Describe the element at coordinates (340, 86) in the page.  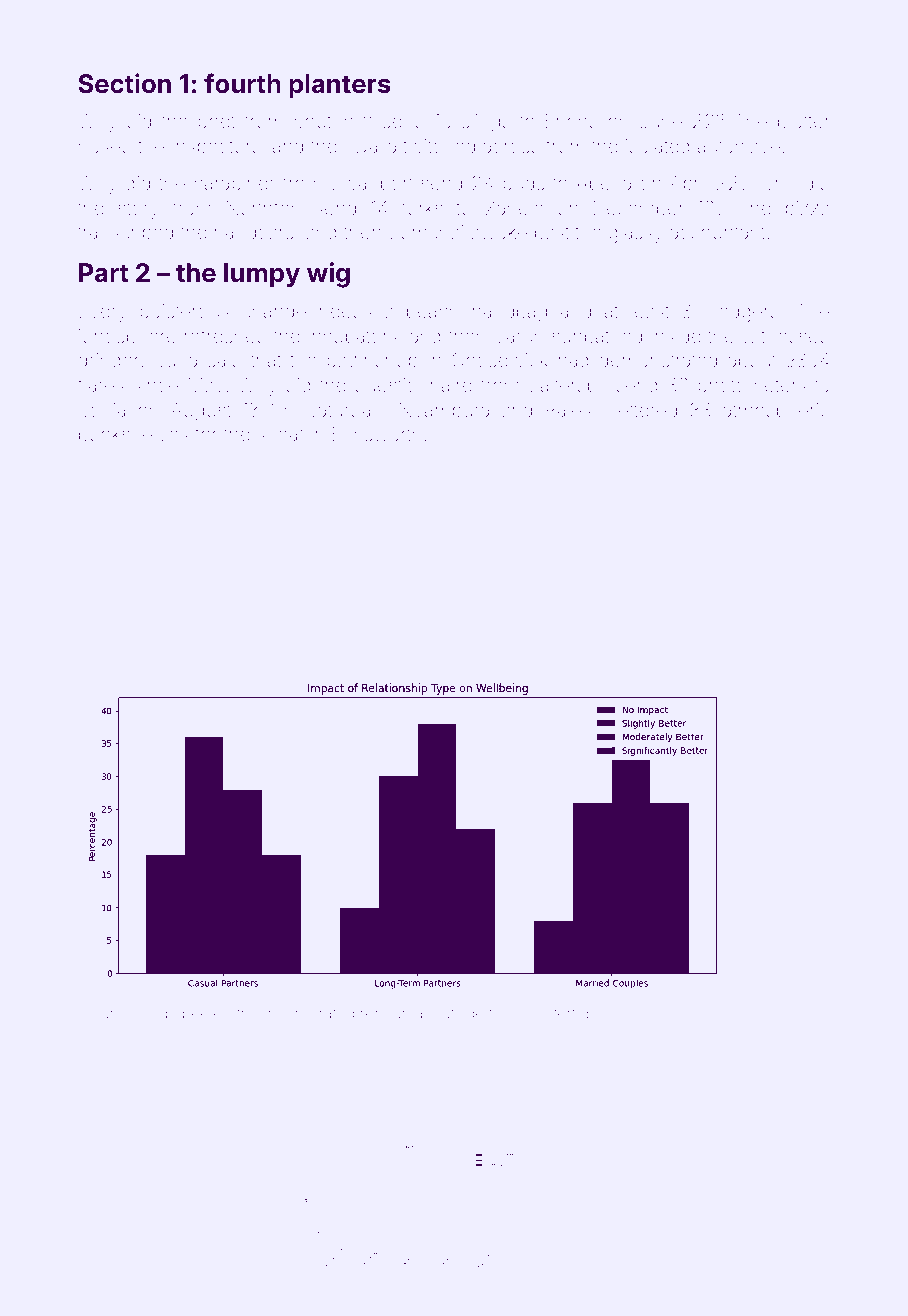
I see `planters` at that location.
